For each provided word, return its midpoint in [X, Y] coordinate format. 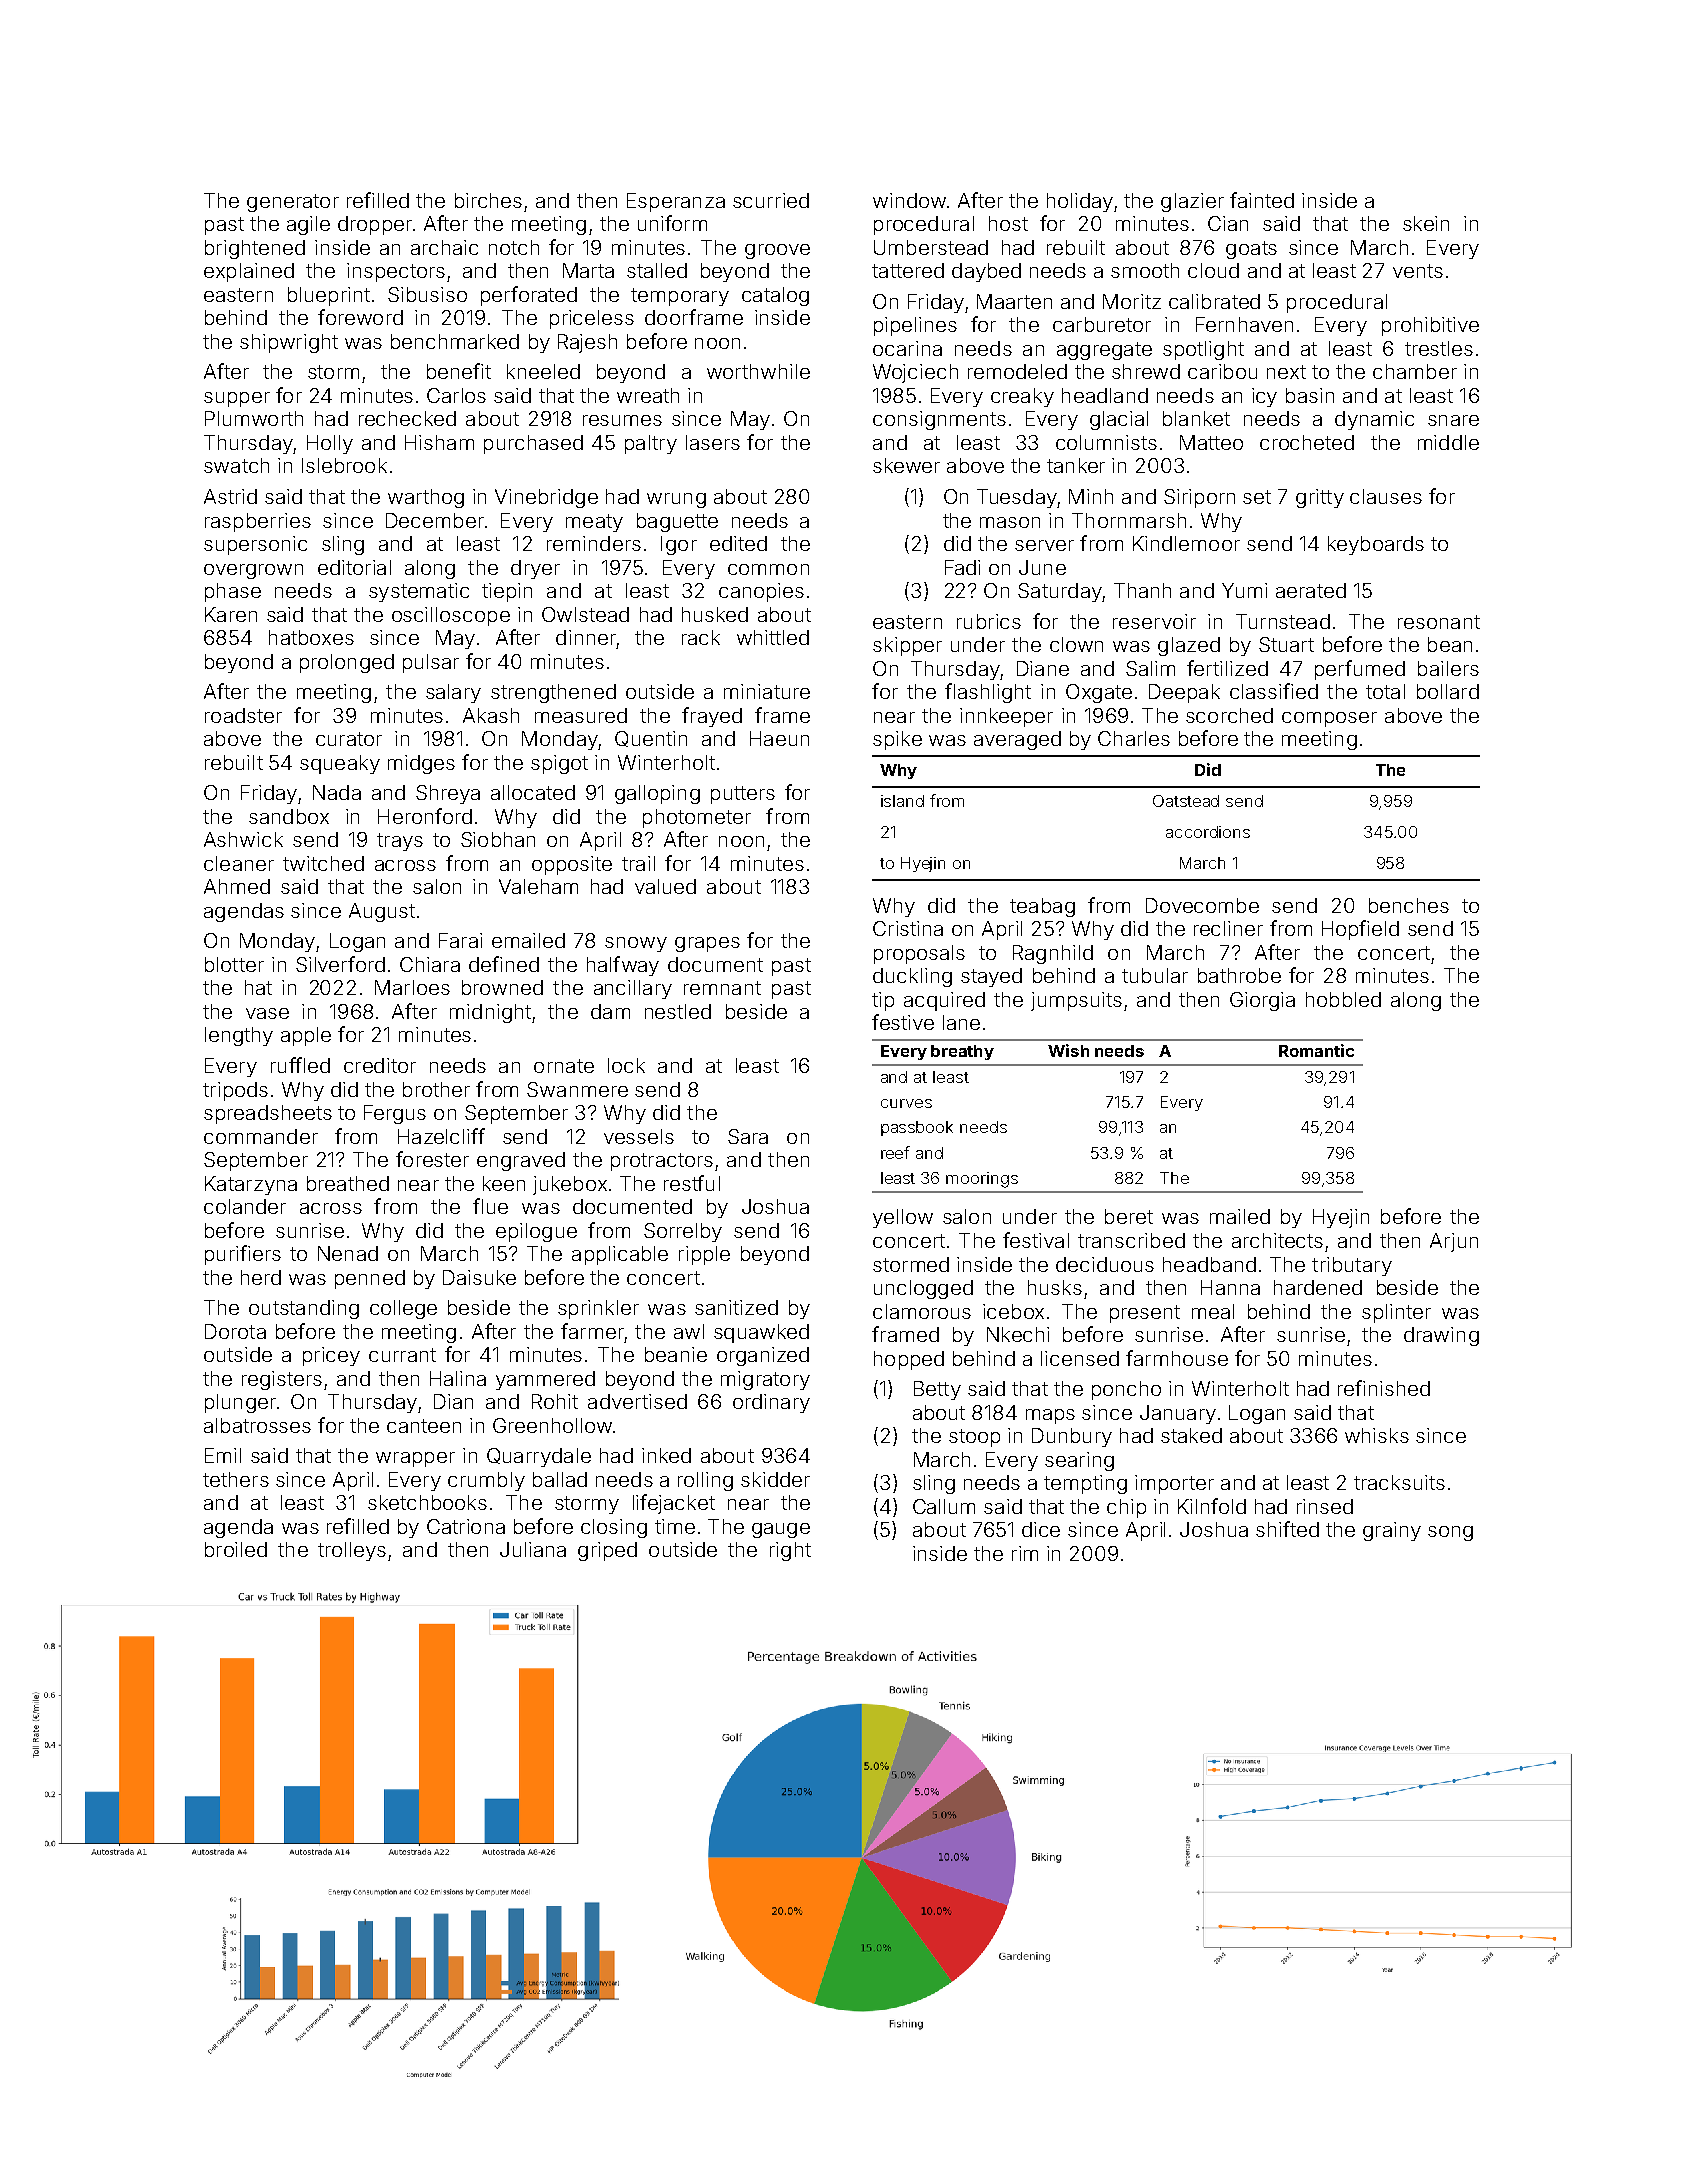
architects [1277, 1240]
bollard [1448, 691]
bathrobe [1239, 975]
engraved [521, 1161]
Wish [1068, 1050]
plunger [240, 1403]
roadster [243, 715]
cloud [1213, 270]
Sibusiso [427, 294]
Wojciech [915, 373]
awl [689, 1331]
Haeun [779, 738]
